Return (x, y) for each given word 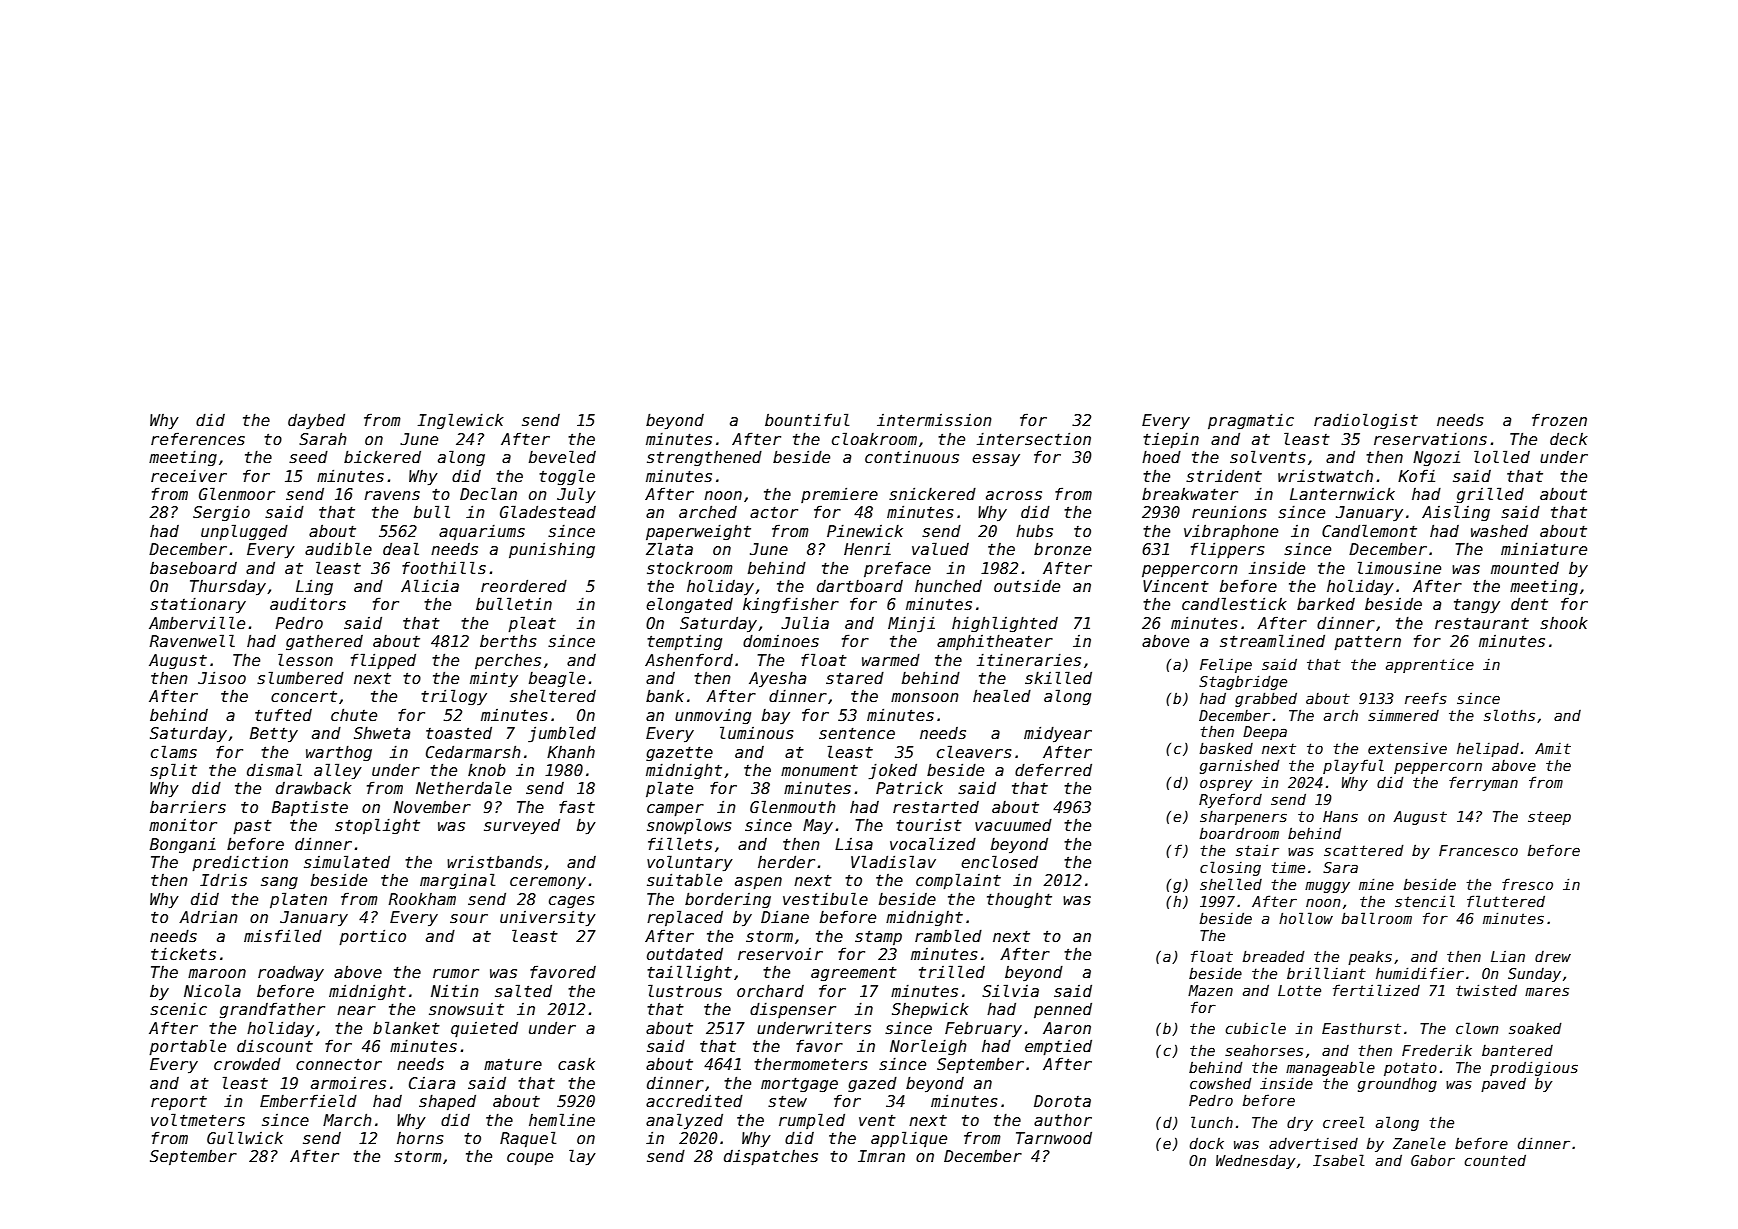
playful (1353, 766)
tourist (929, 825)
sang (279, 883)
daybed (316, 421)
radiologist (1366, 421)
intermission (934, 420)
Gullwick (245, 1137)
